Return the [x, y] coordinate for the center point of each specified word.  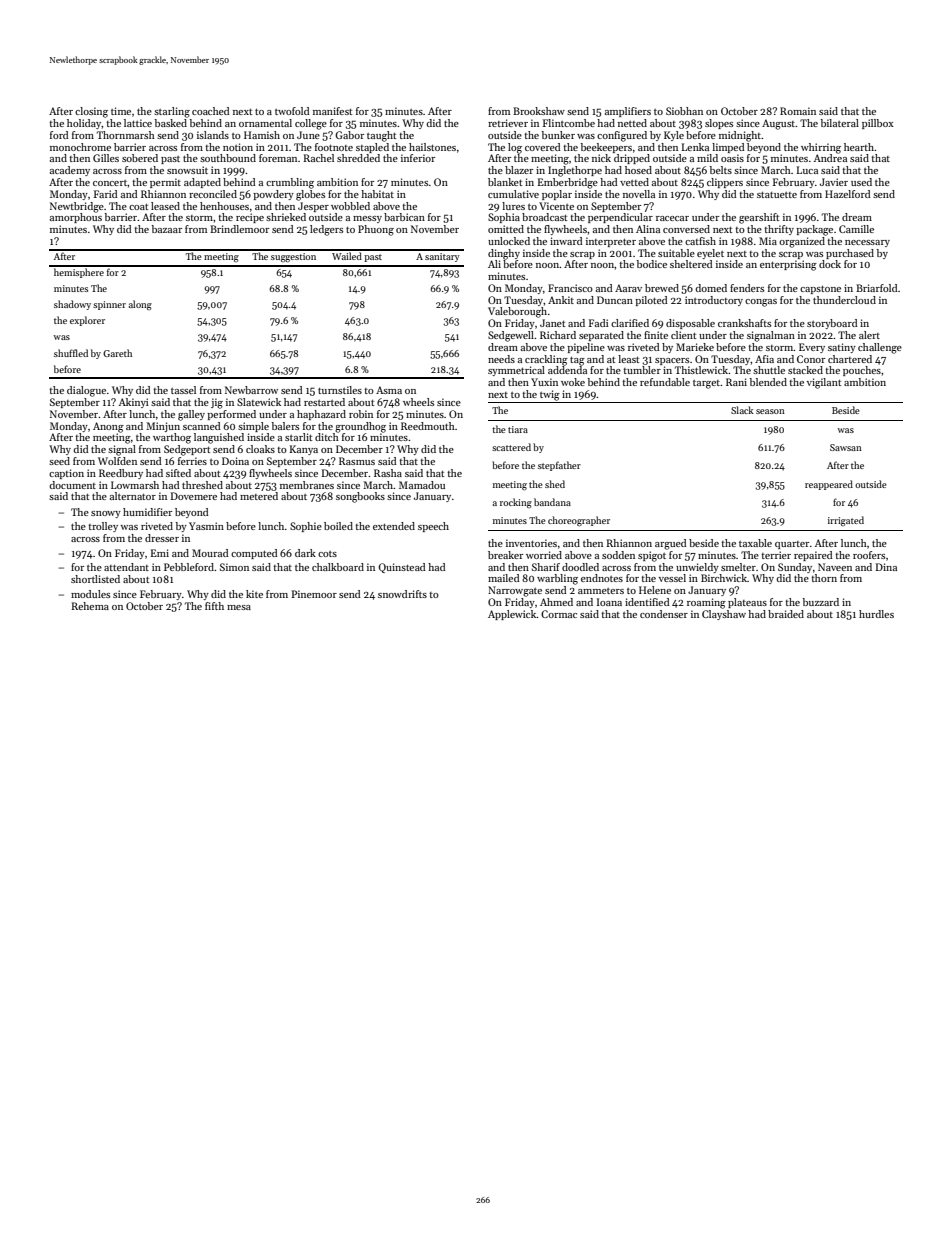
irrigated [846, 521]
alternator [133, 496]
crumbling [290, 183]
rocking [516, 503]
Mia [768, 241]
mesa [239, 607]
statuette [777, 194]
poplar [557, 195]
